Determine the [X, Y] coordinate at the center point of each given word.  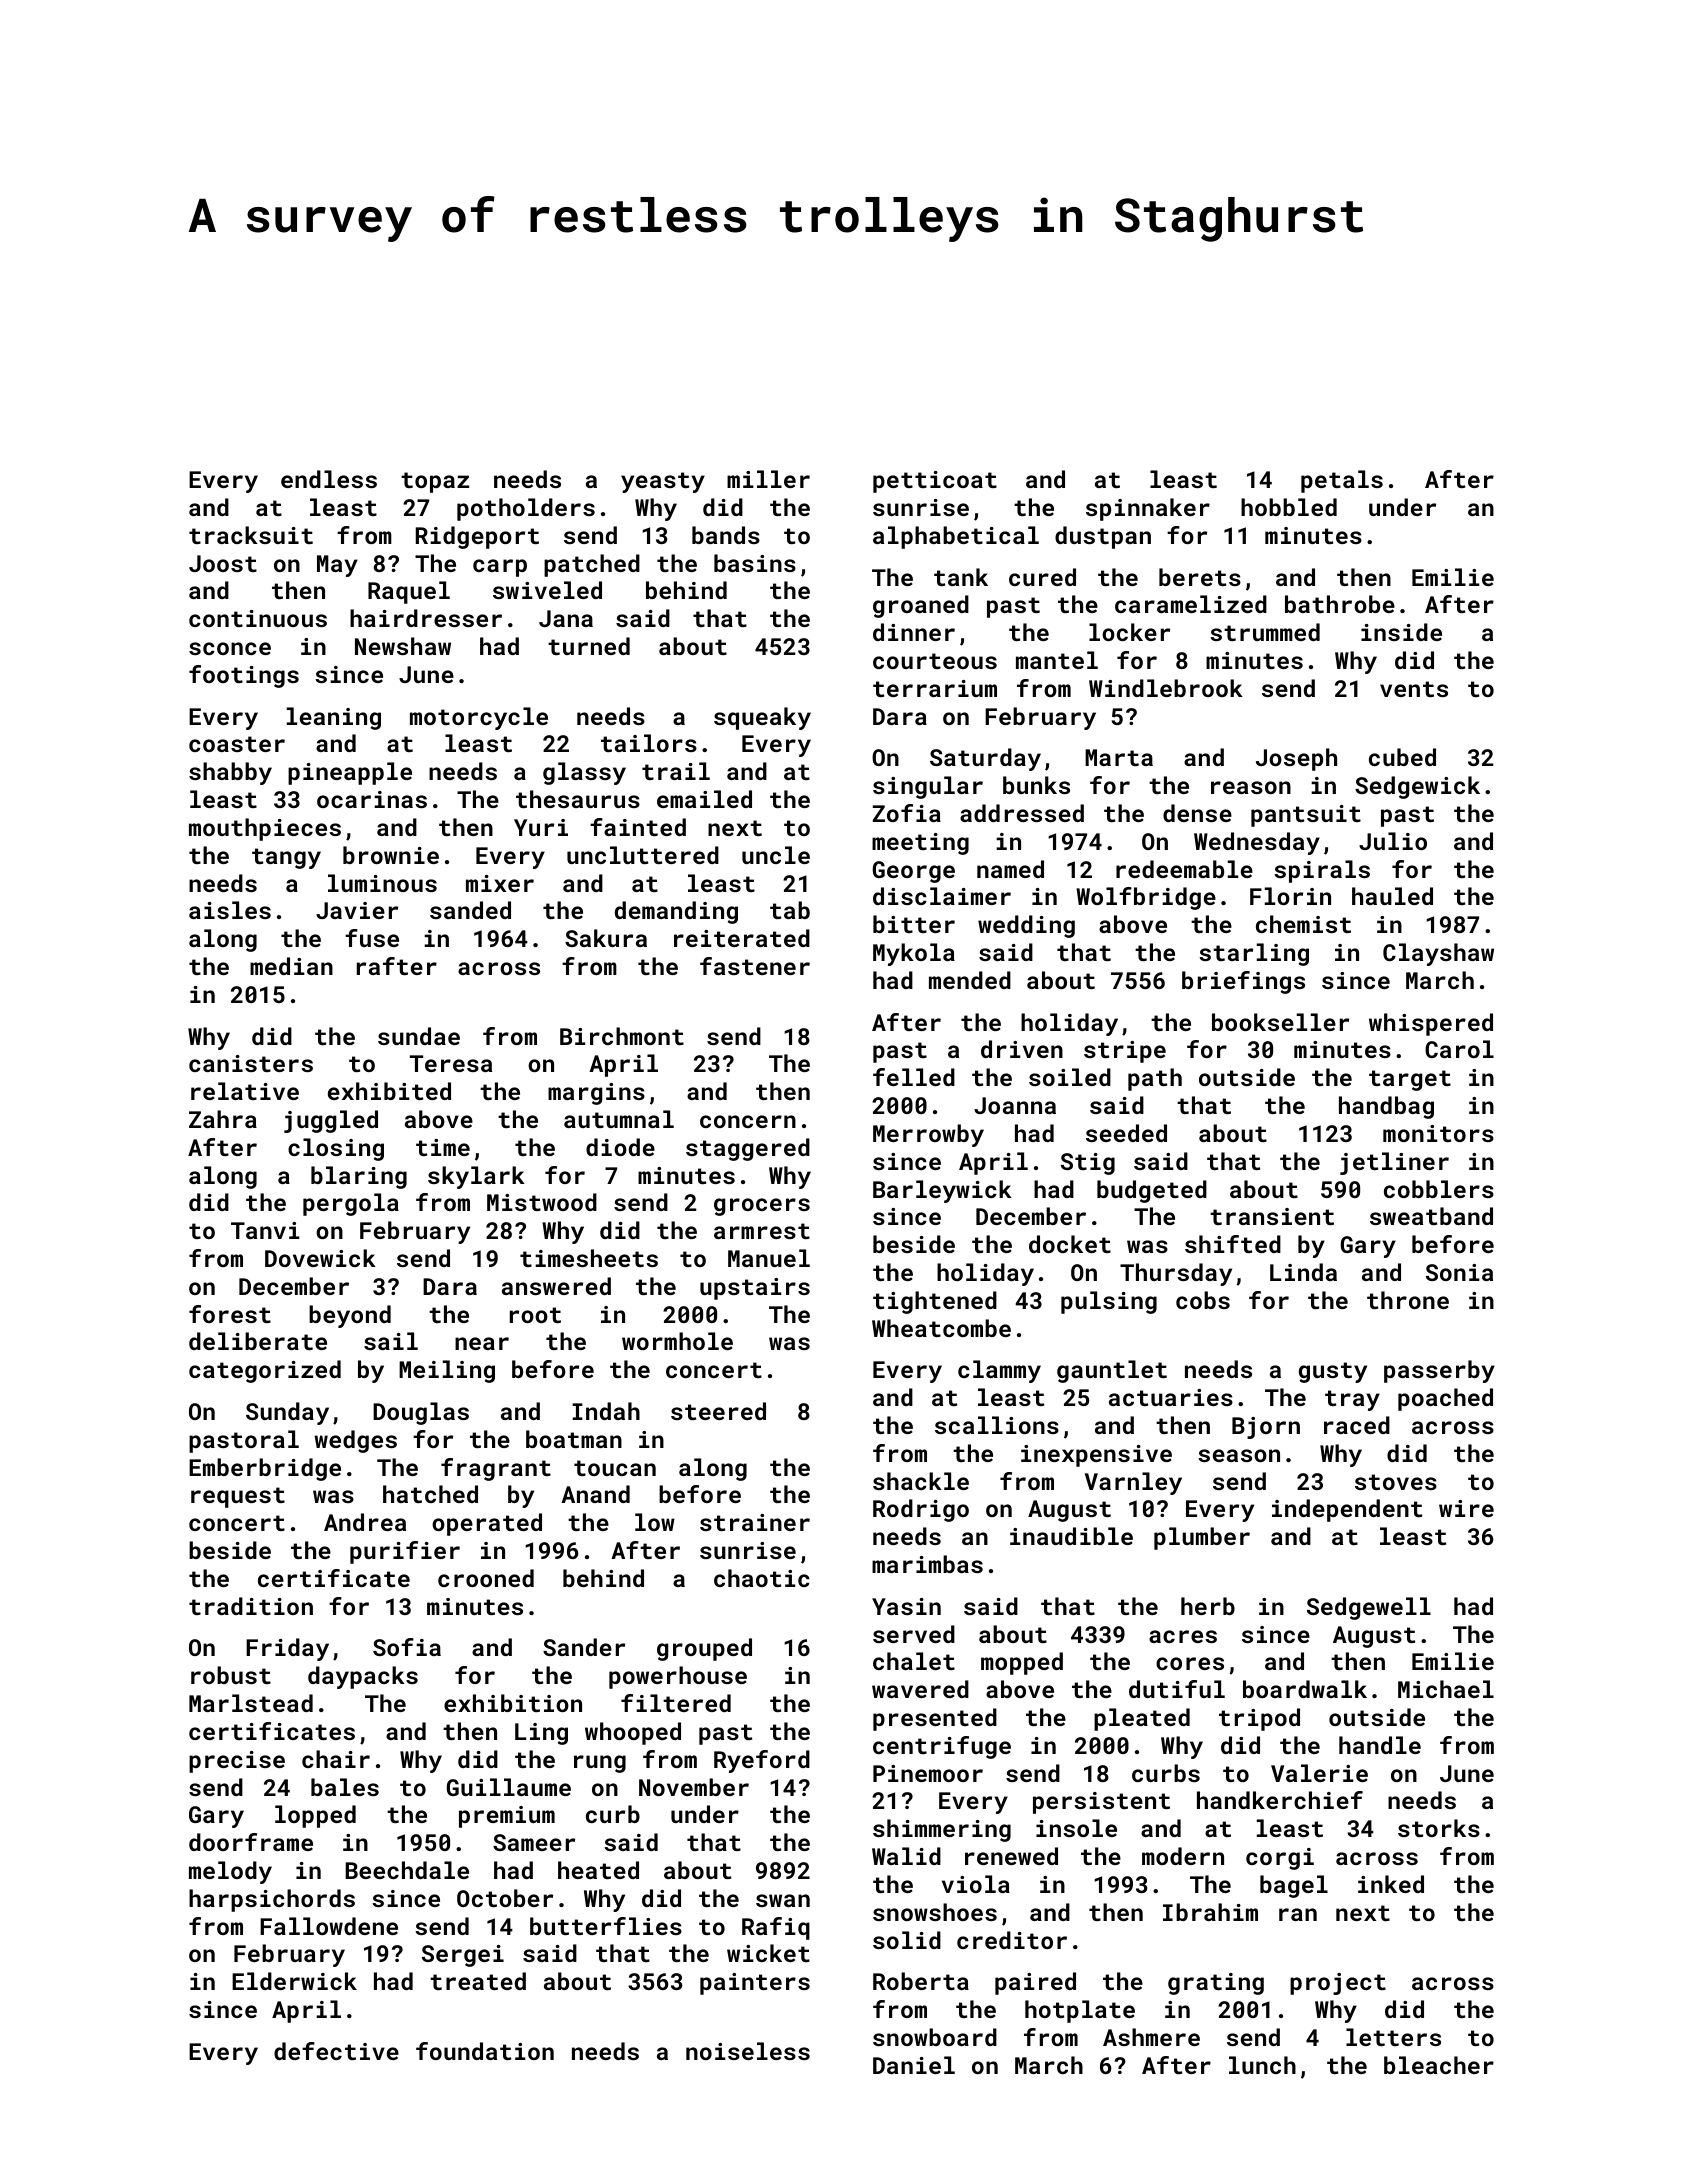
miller [768, 479]
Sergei [463, 1956]
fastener [755, 966]
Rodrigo [921, 1510]
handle [1380, 1745]
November [694, 1787]
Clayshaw [1438, 954]
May [337, 566]
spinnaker [1148, 509]
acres [1183, 1636]
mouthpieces [265, 829]
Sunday [287, 1413]
